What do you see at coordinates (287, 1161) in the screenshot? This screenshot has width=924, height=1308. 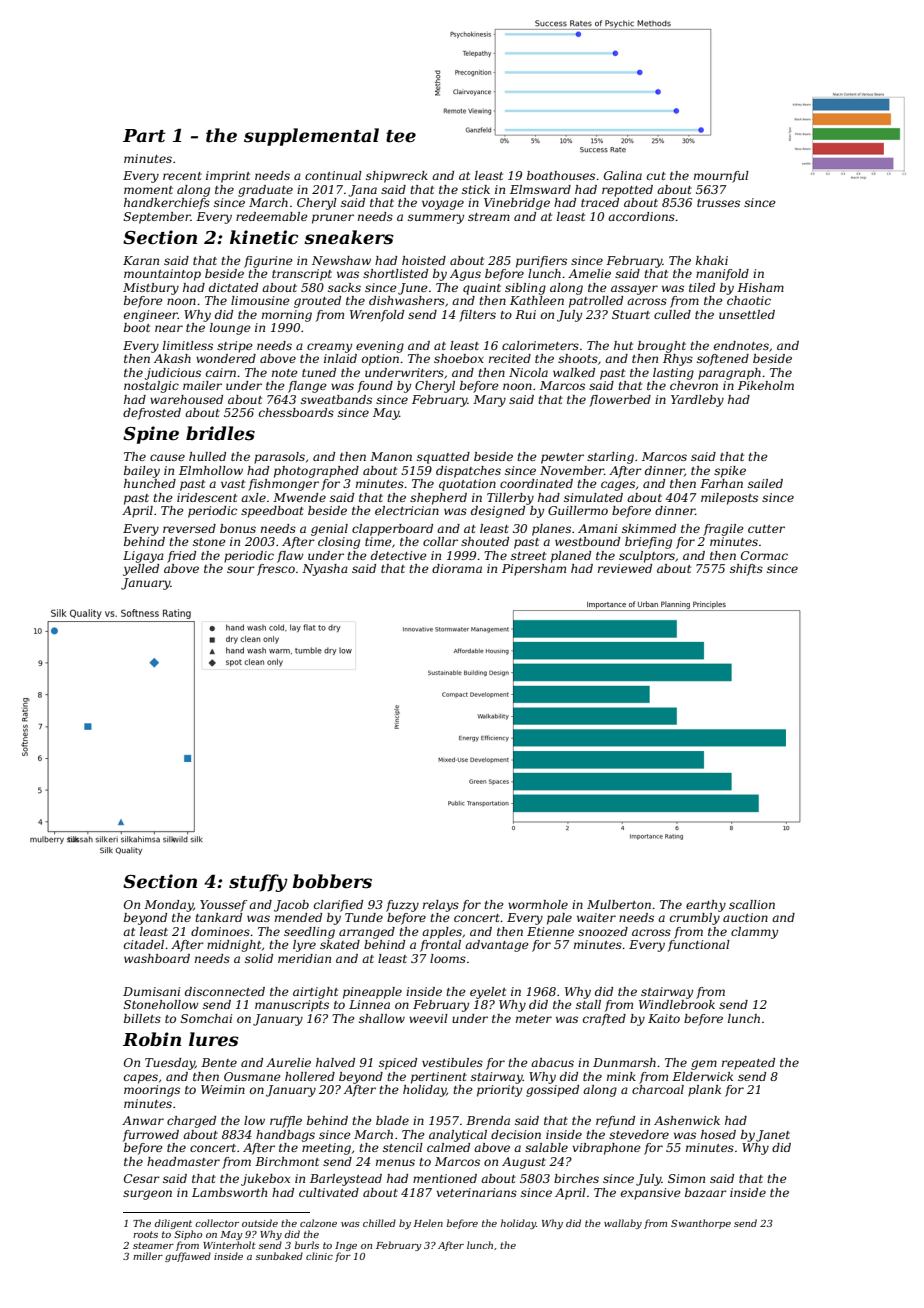 I see `Birchmont` at bounding box center [287, 1161].
